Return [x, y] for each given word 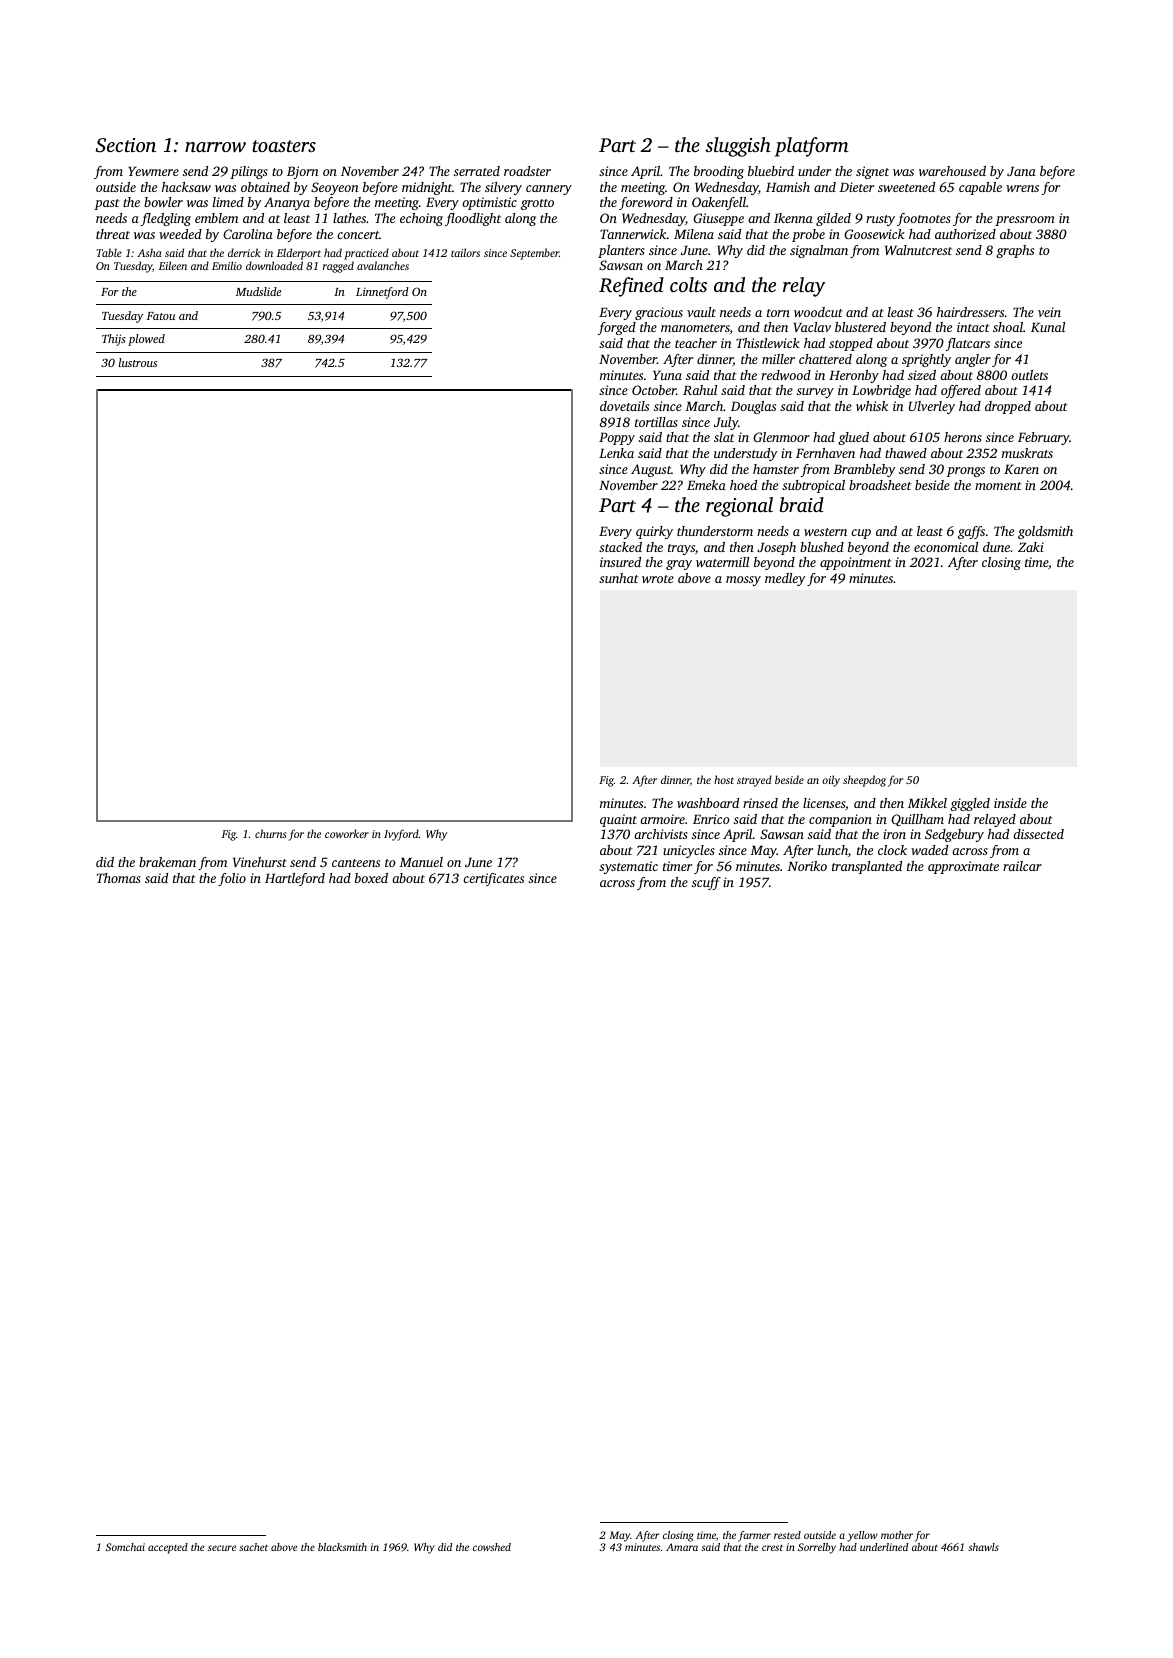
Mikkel [927, 803]
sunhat [618, 578]
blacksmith [342, 1547]
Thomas [119, 878]
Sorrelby [817, 1548]
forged [617, 328]
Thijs [114, 340]
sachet [253, 1547]
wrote [658, 579]
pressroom [1025, 221]
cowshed [492, 1547]
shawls [983, 1547]
